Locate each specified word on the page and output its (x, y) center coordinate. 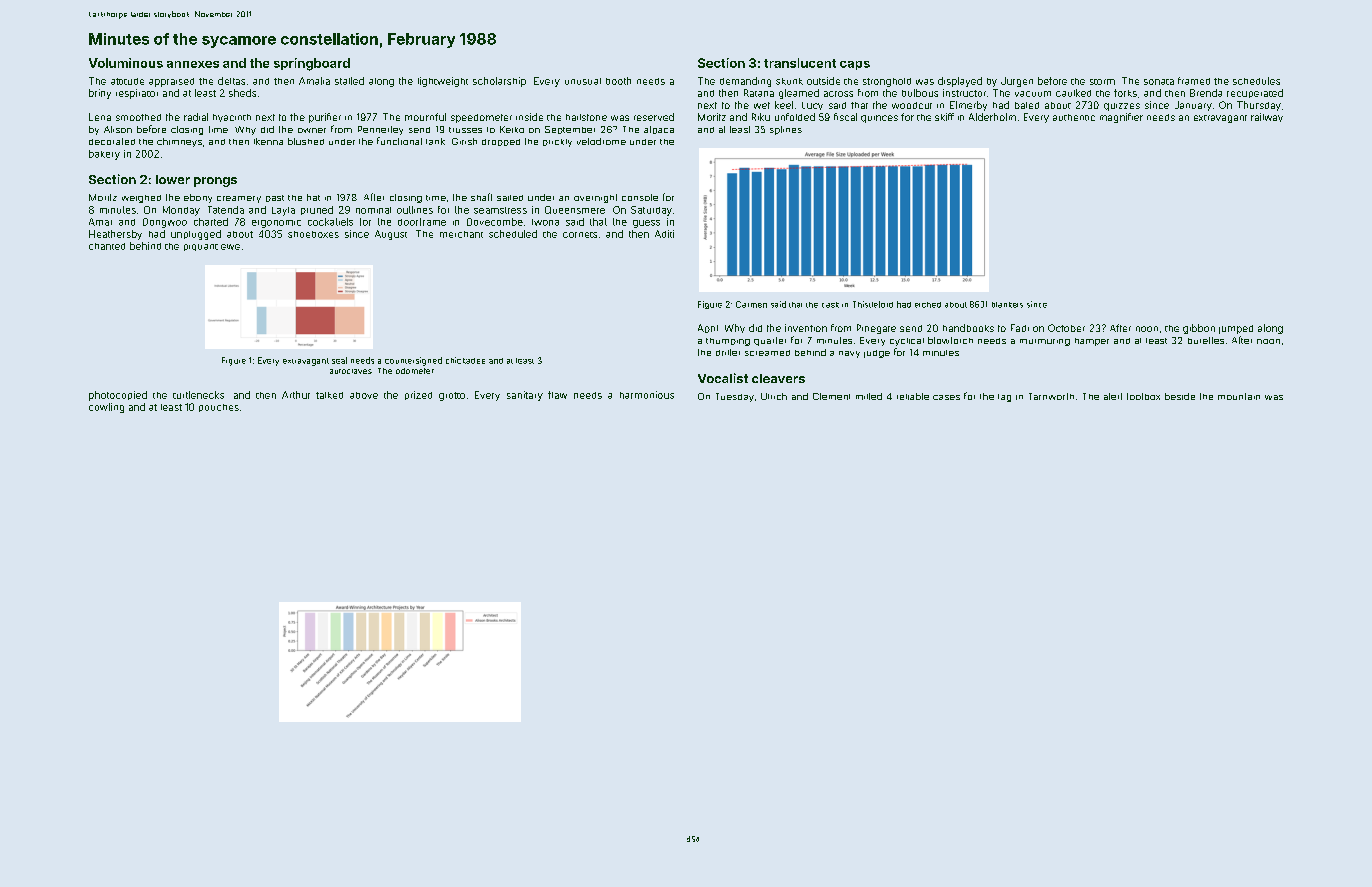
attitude (127, 81)
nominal (373, 210)
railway (1267, 117)
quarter (770, 341)
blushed (306, 141)
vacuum (1033, 94)
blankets (1007, 305)
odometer (415, 371)
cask (830, 305)
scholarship (499, 82)
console (640, 197)
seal (339, 360)
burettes (1206, 340)
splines (786, 130)
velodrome (601, 141)
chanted (107, 246)
